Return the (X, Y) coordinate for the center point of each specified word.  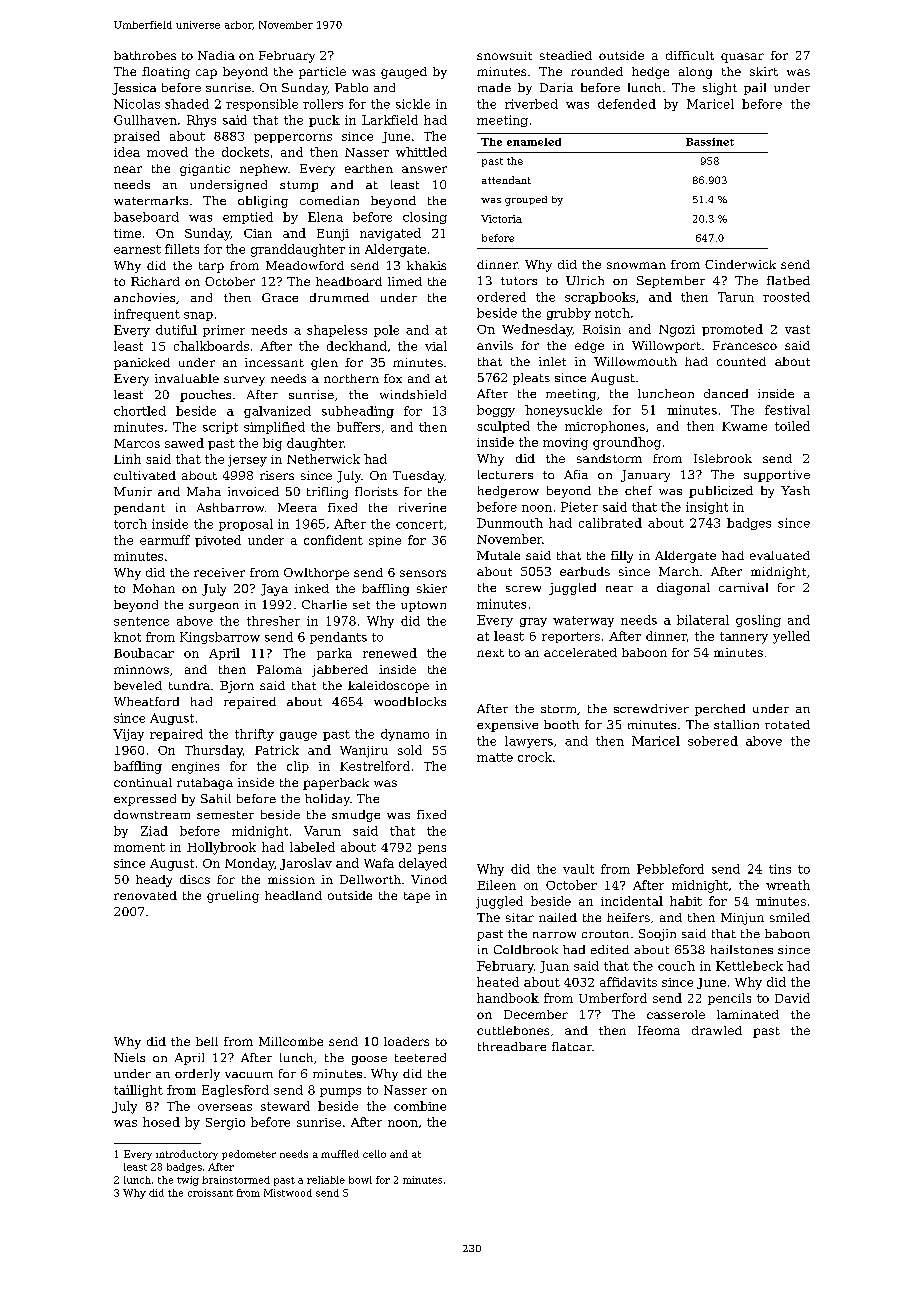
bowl (360, 1180)
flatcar (572, 1046)
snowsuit (504, 55)
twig (188, 1181)
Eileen (496, 885)
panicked (142, 364)
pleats (531, 379)
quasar (742, 58)
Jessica (134, 89)
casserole (676, 1014)
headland (293, 895)
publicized (721, 492)
